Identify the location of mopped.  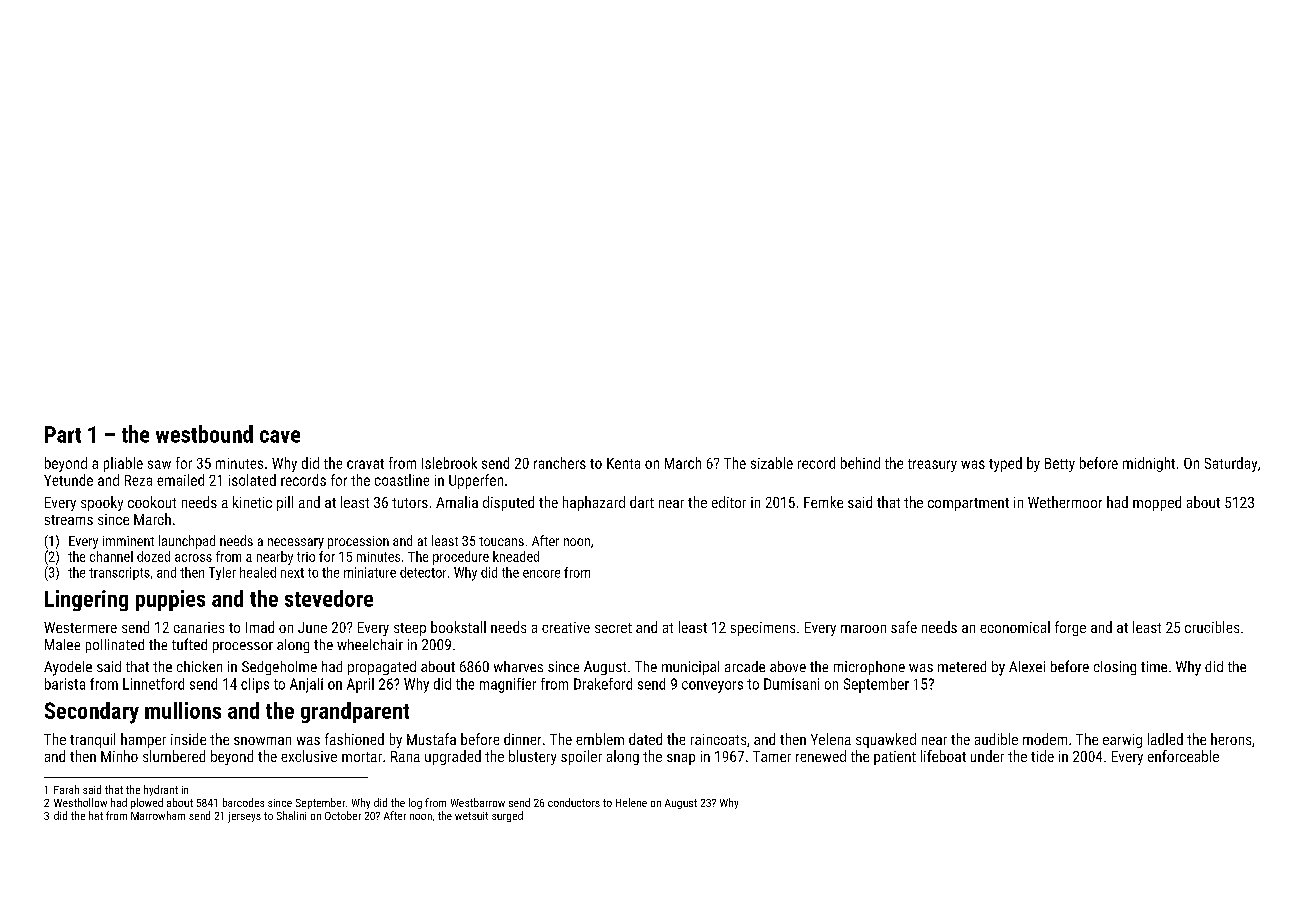
(1157, 503).
